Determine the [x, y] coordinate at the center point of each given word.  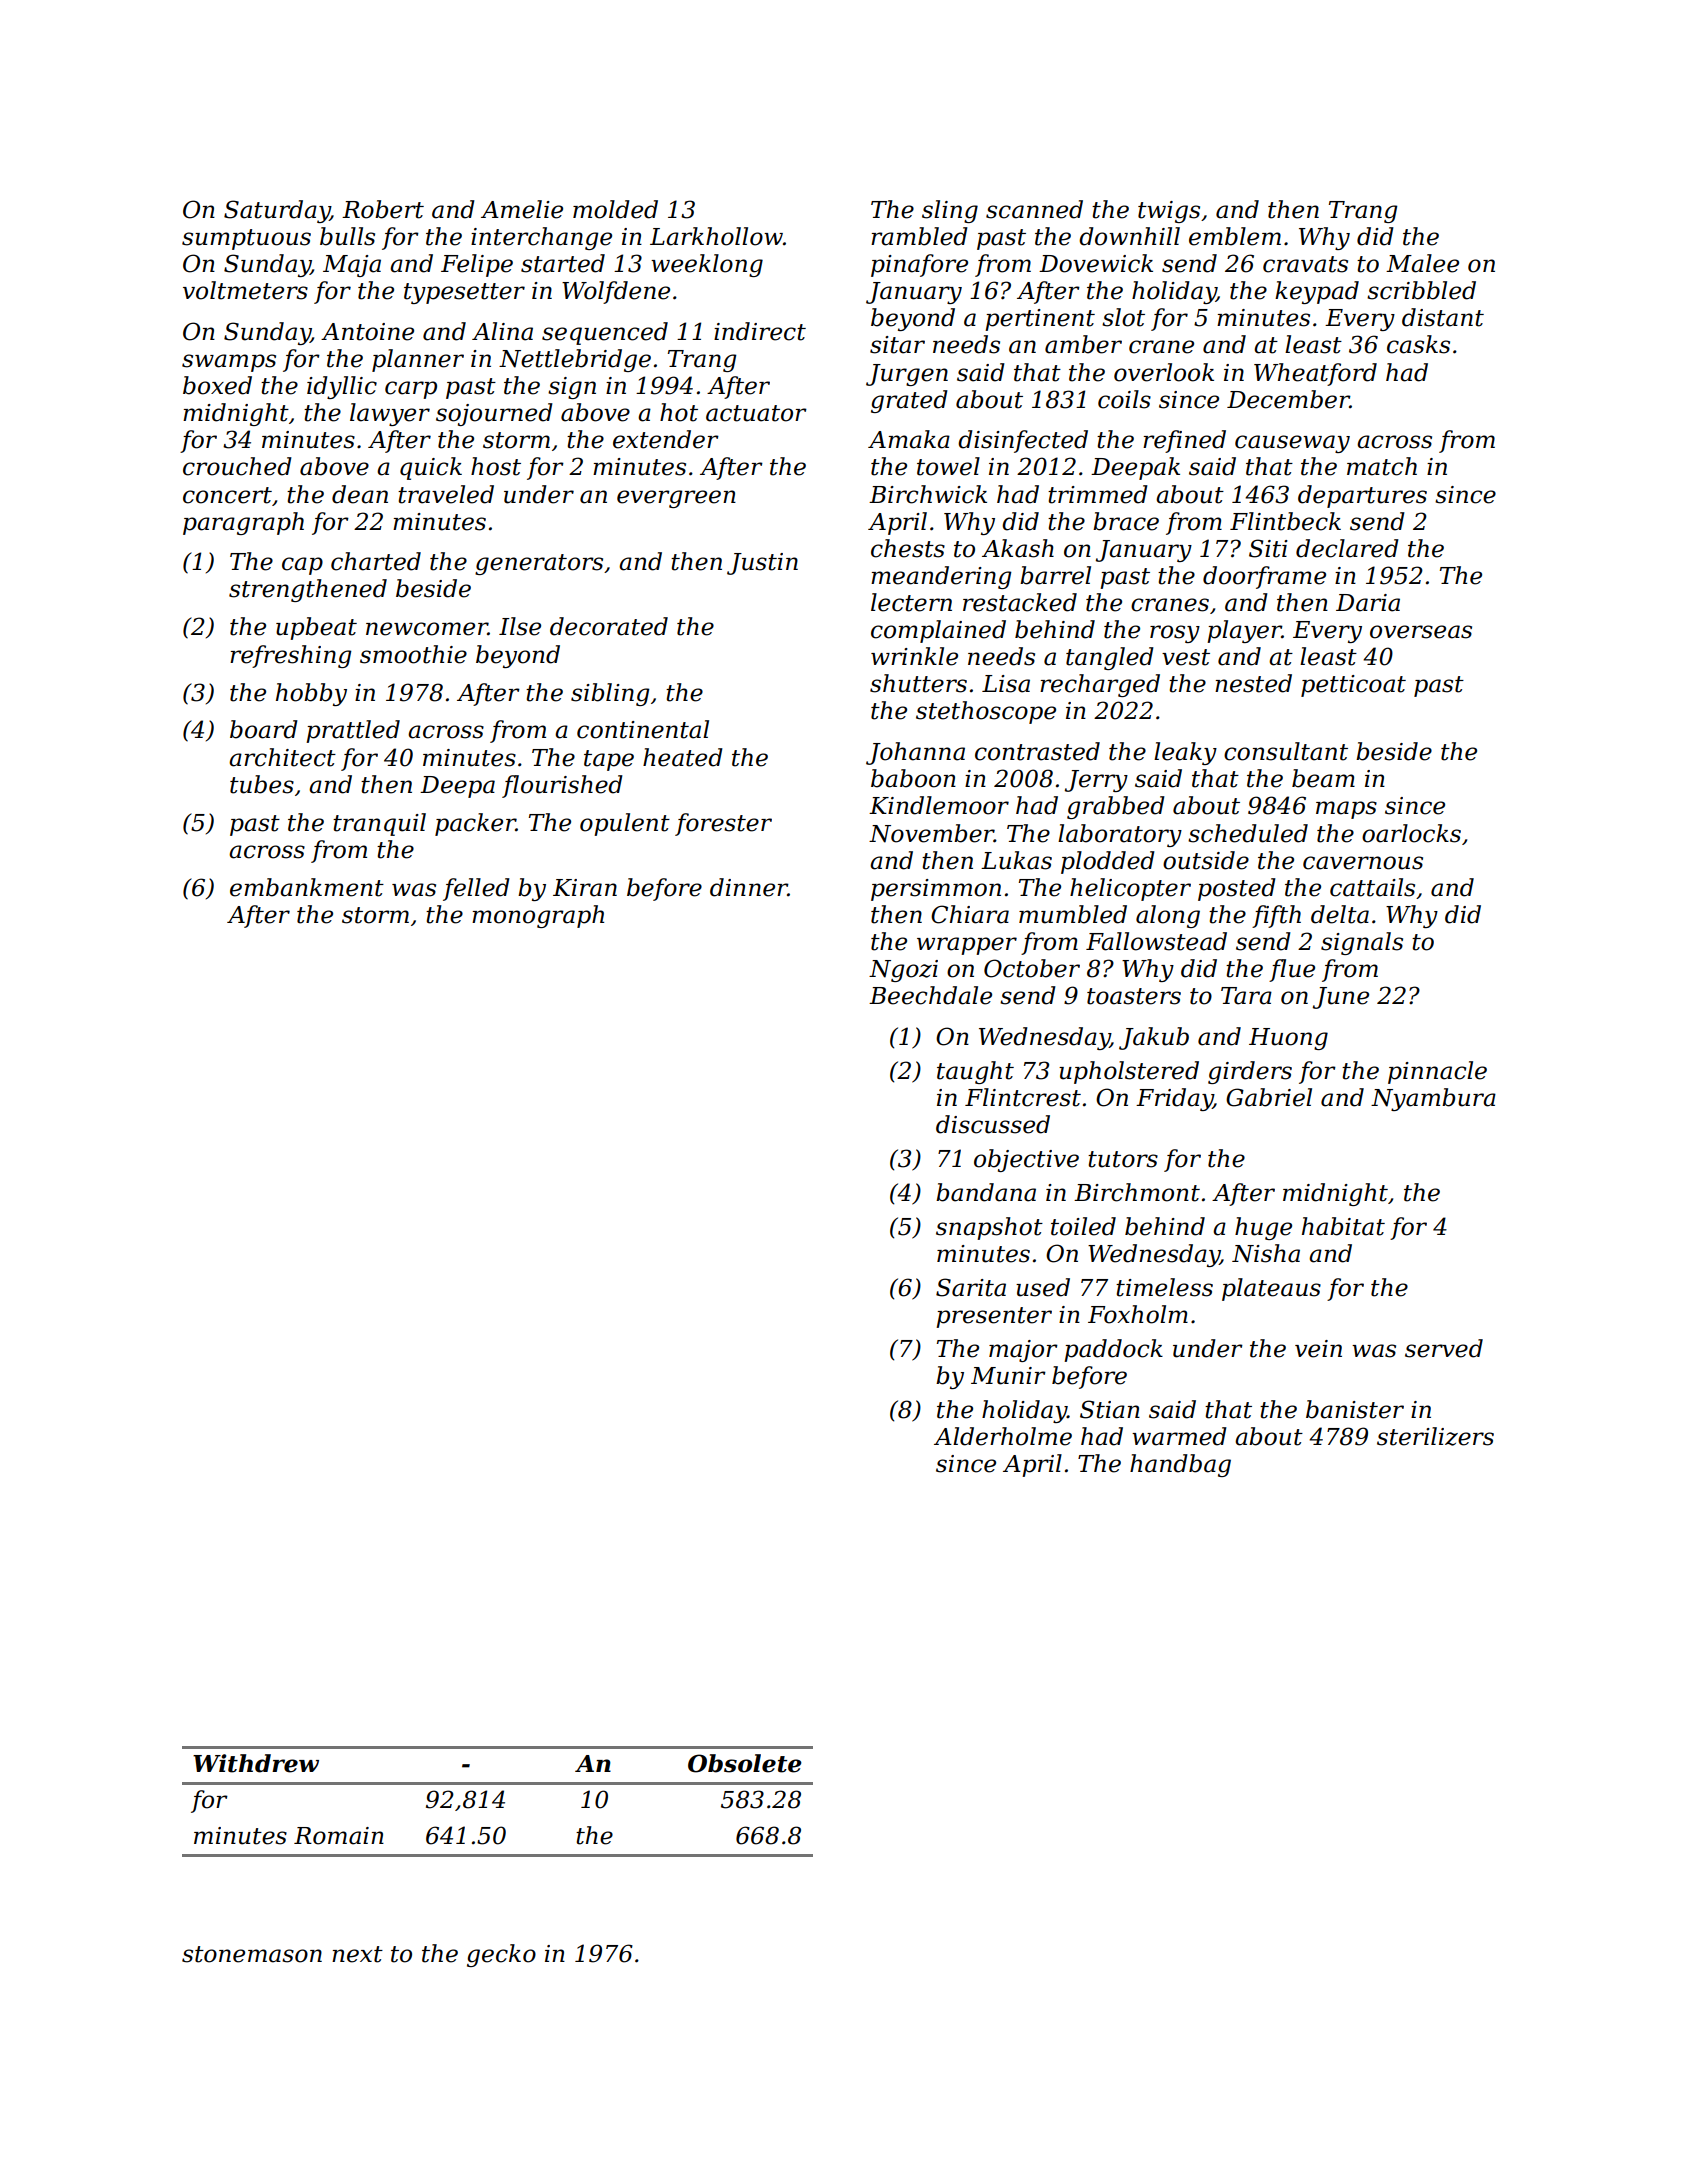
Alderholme [1003, 1436]
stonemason [252, 1954]
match [1382, 466]
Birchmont [1137, 1192]
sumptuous [246, 239]
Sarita [971, 1287]
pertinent [1040, 320]
